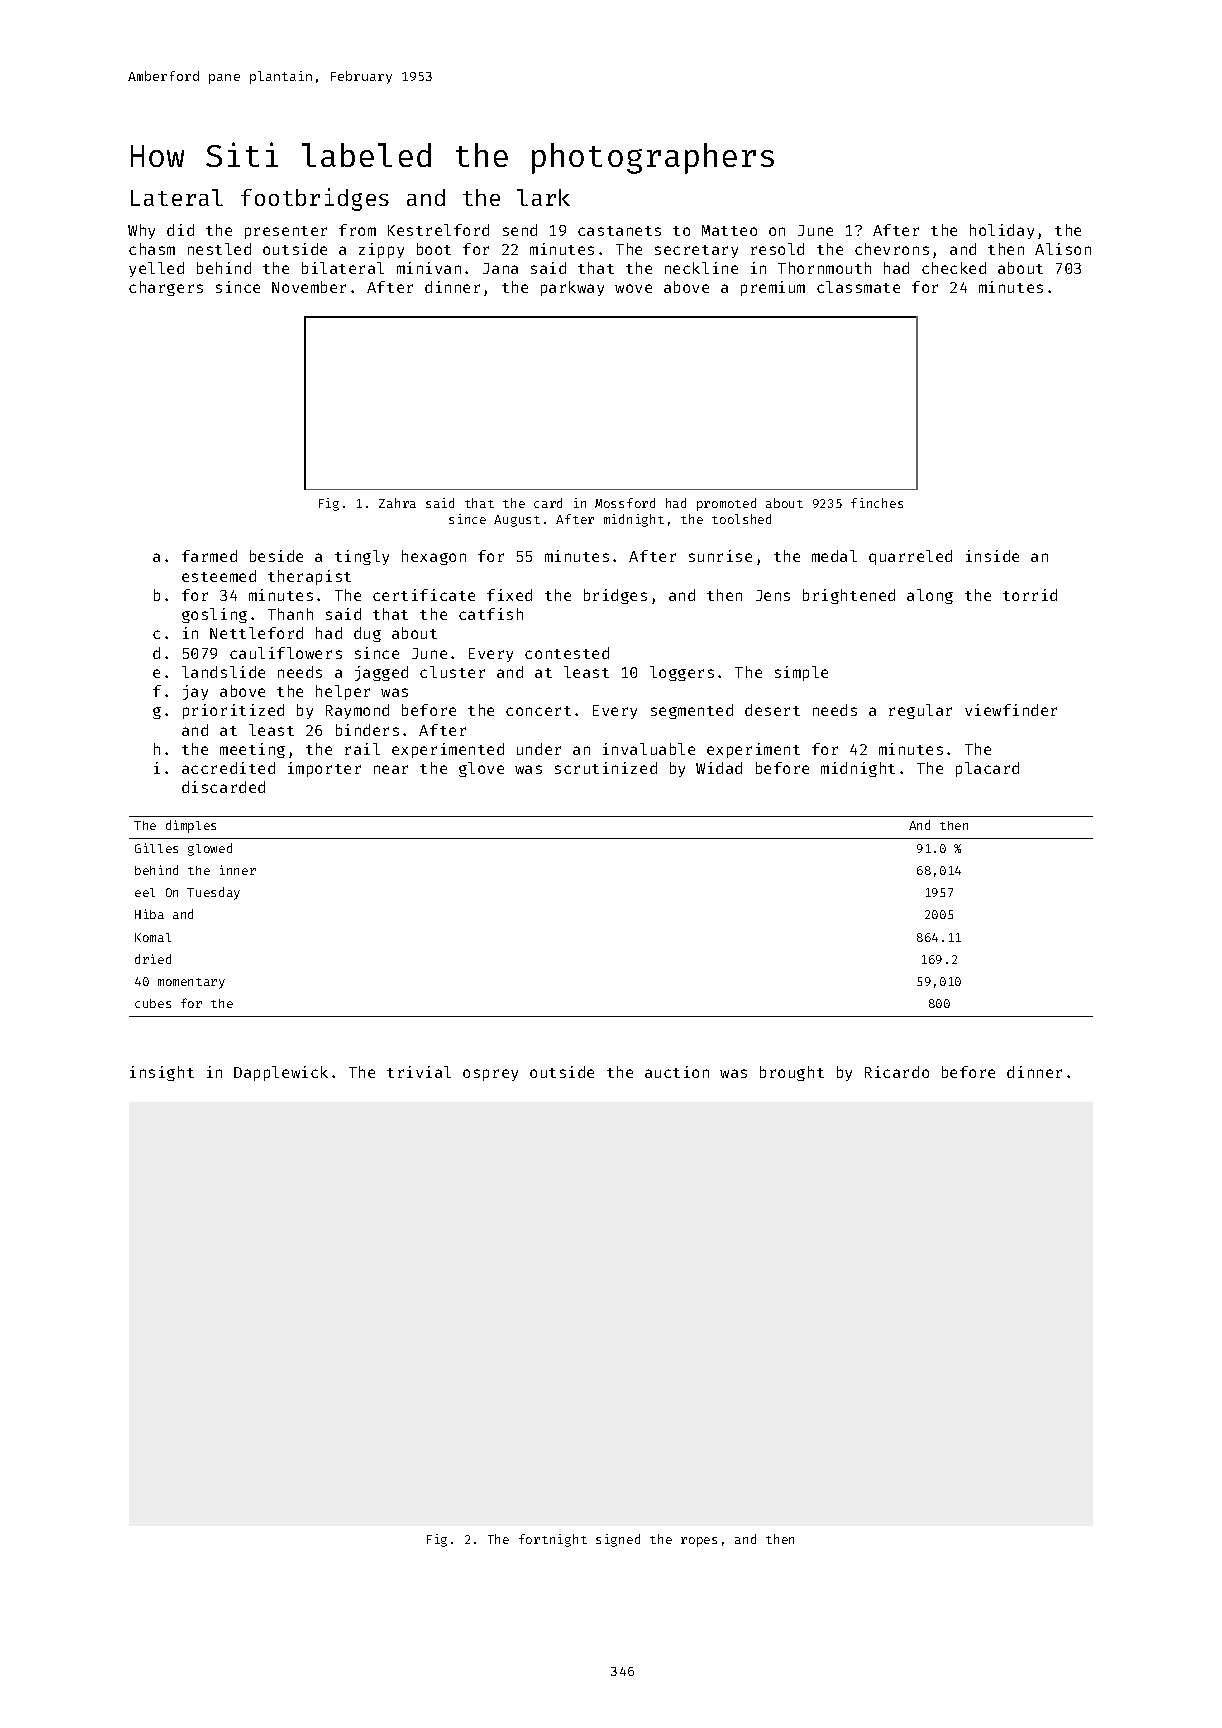  What do you see at coordinates (699, 1542) in the page?
I see `ropes` at bounding box center [699, 1542].
